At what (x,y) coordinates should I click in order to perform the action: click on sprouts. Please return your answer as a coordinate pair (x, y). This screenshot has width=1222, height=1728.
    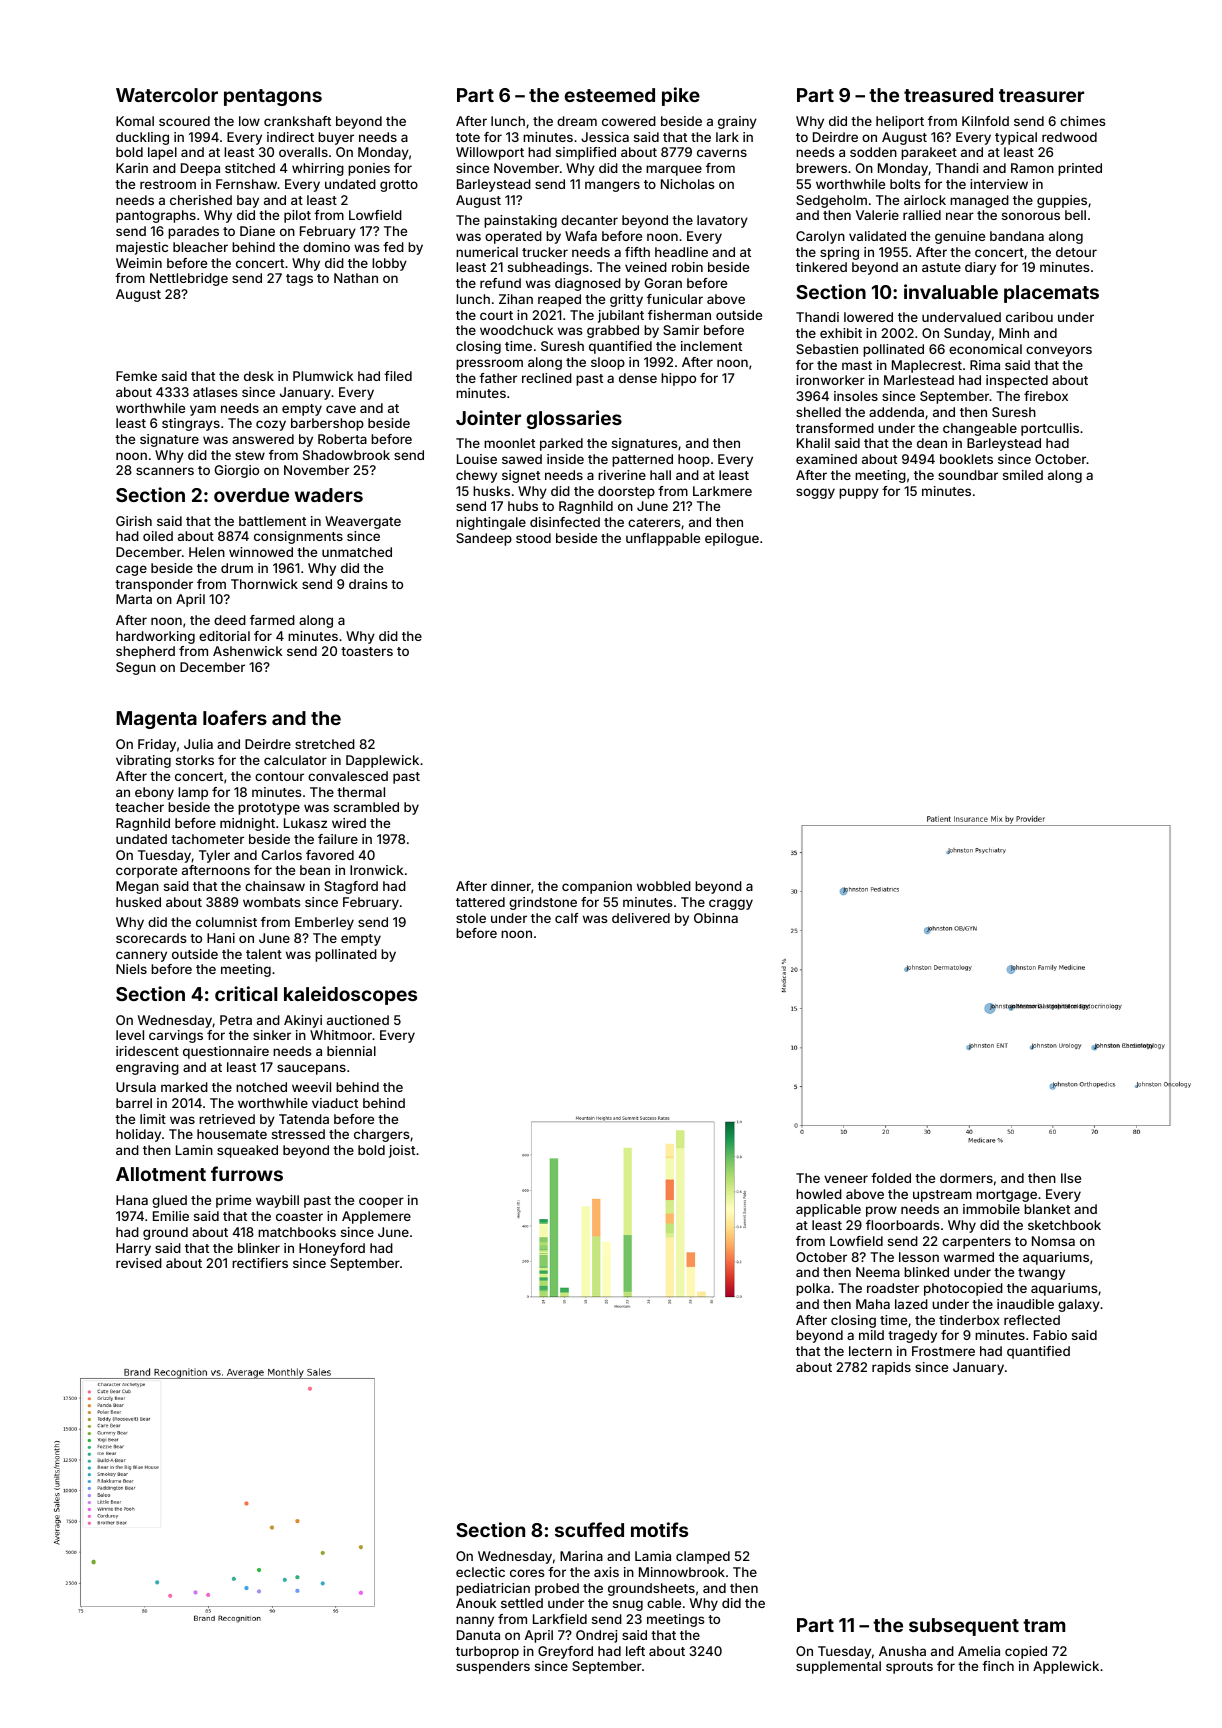
    Looking at the image, I should click on (909, 1668).
